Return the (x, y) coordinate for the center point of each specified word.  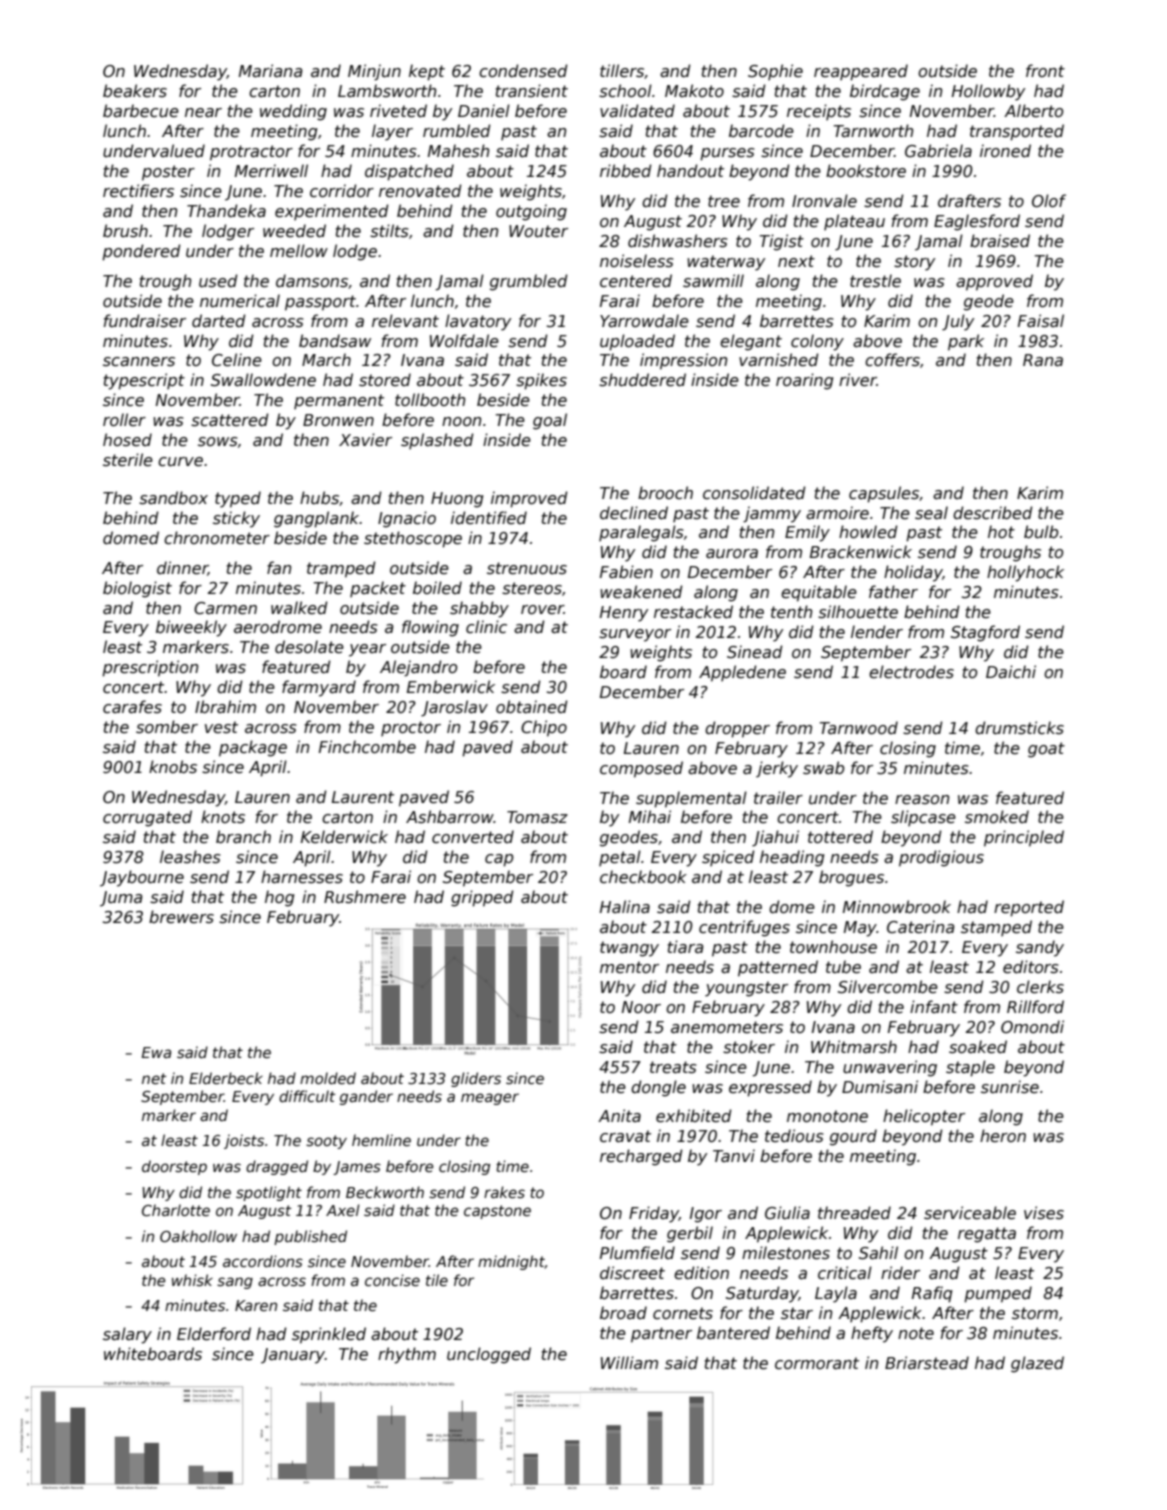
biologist (137, 589)
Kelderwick (344, 837)
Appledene (742, 673)
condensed (523, 71)
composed (641, 769)
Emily (807, 533)
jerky (777, 769)
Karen (256, 1305)
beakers (135, 91)
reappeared (861, 72)
